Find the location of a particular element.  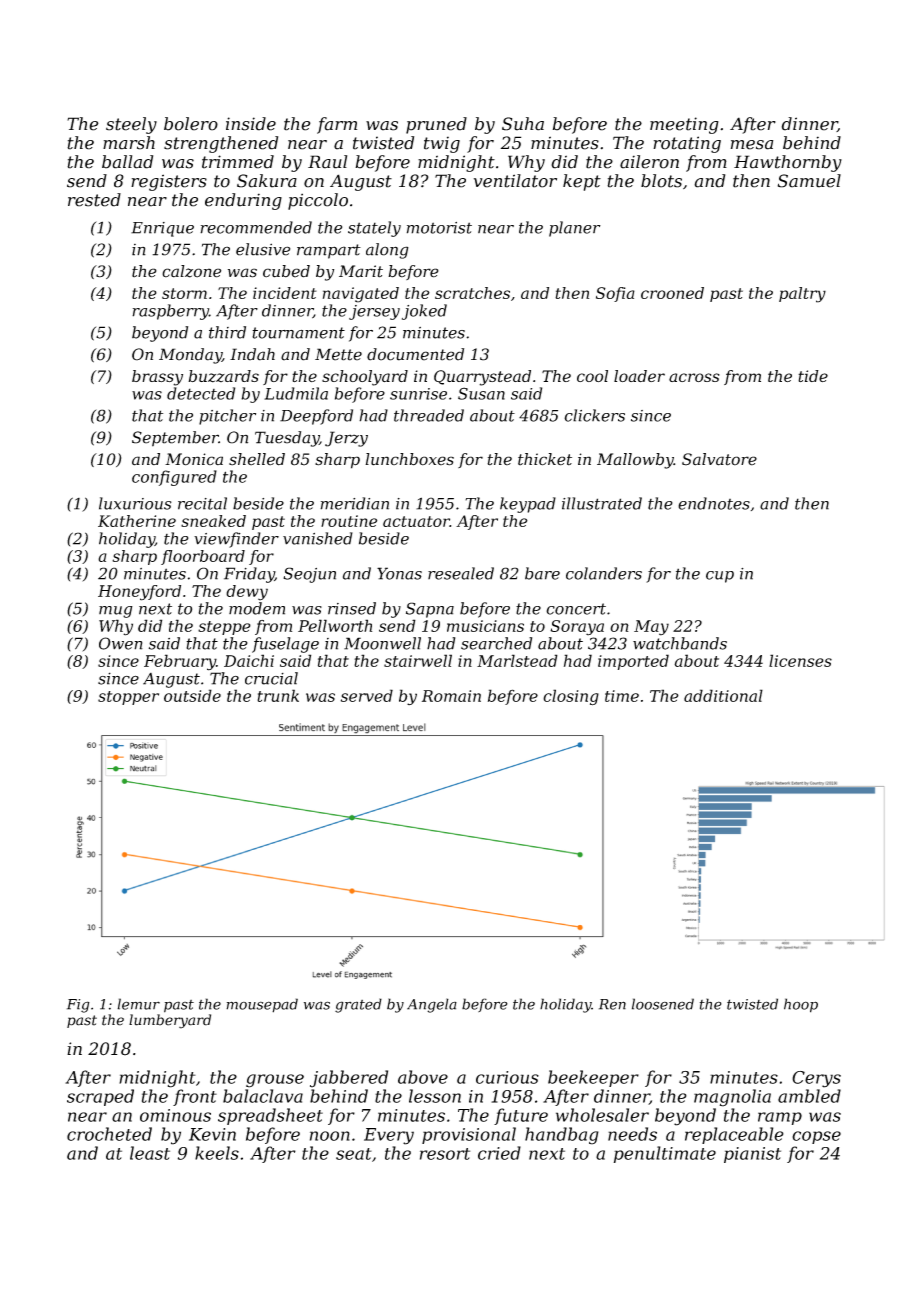

Angela is located at coordinates (432, 1005).
